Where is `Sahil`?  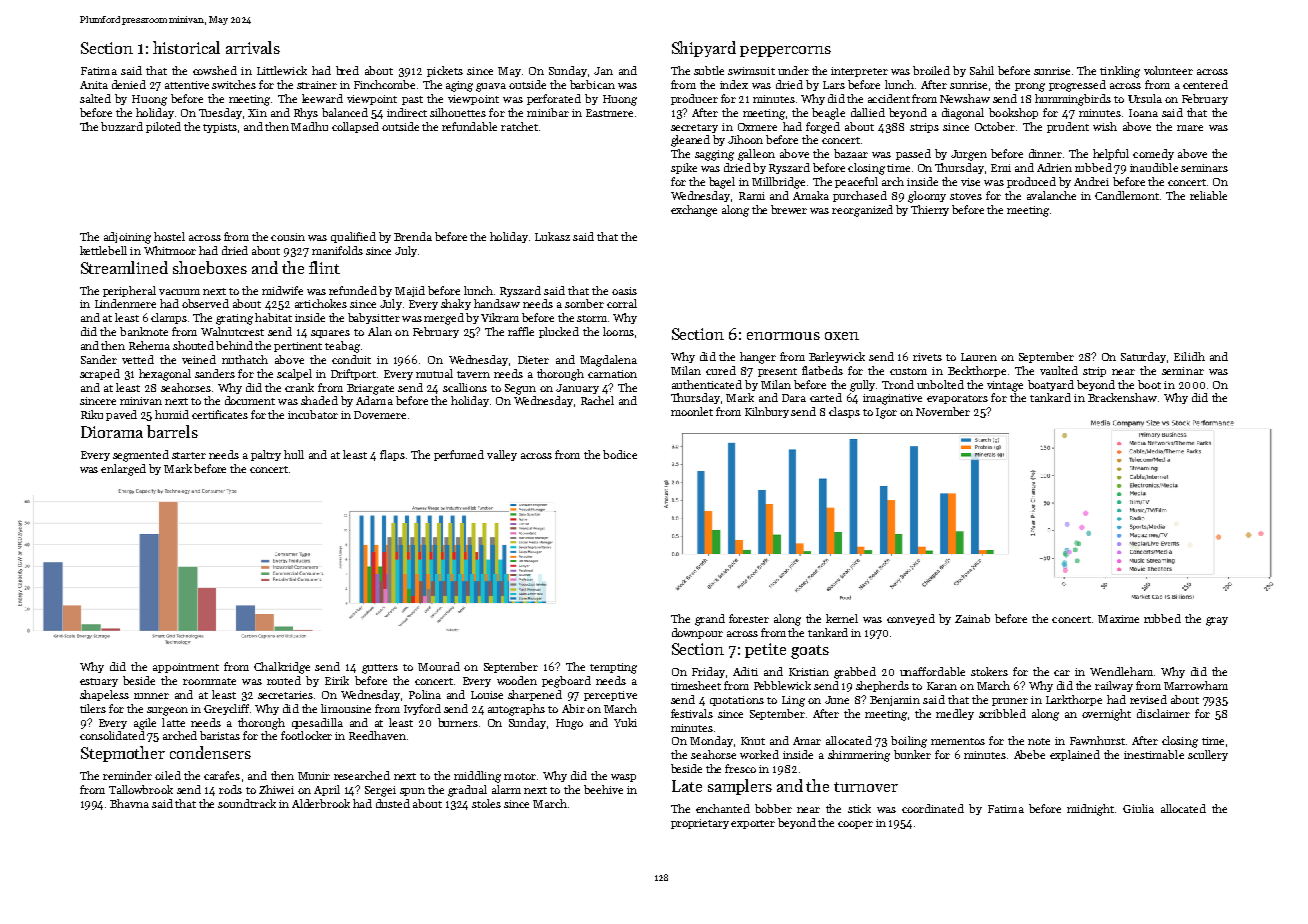
Sahil is located at coordinates (982, 70).
